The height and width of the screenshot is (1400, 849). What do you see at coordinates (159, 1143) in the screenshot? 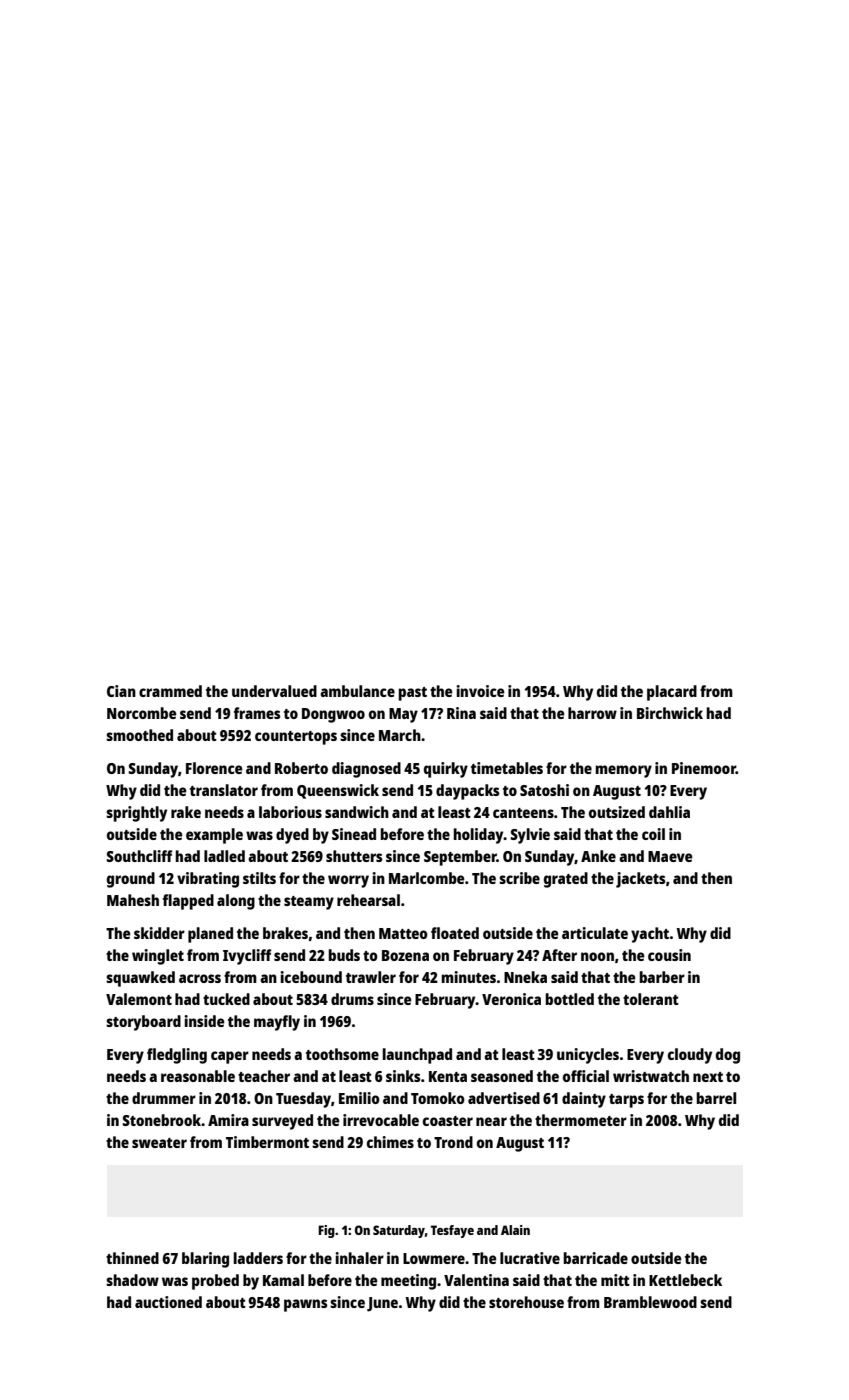
I see `sweater` at bounding box center [159, 1143].
